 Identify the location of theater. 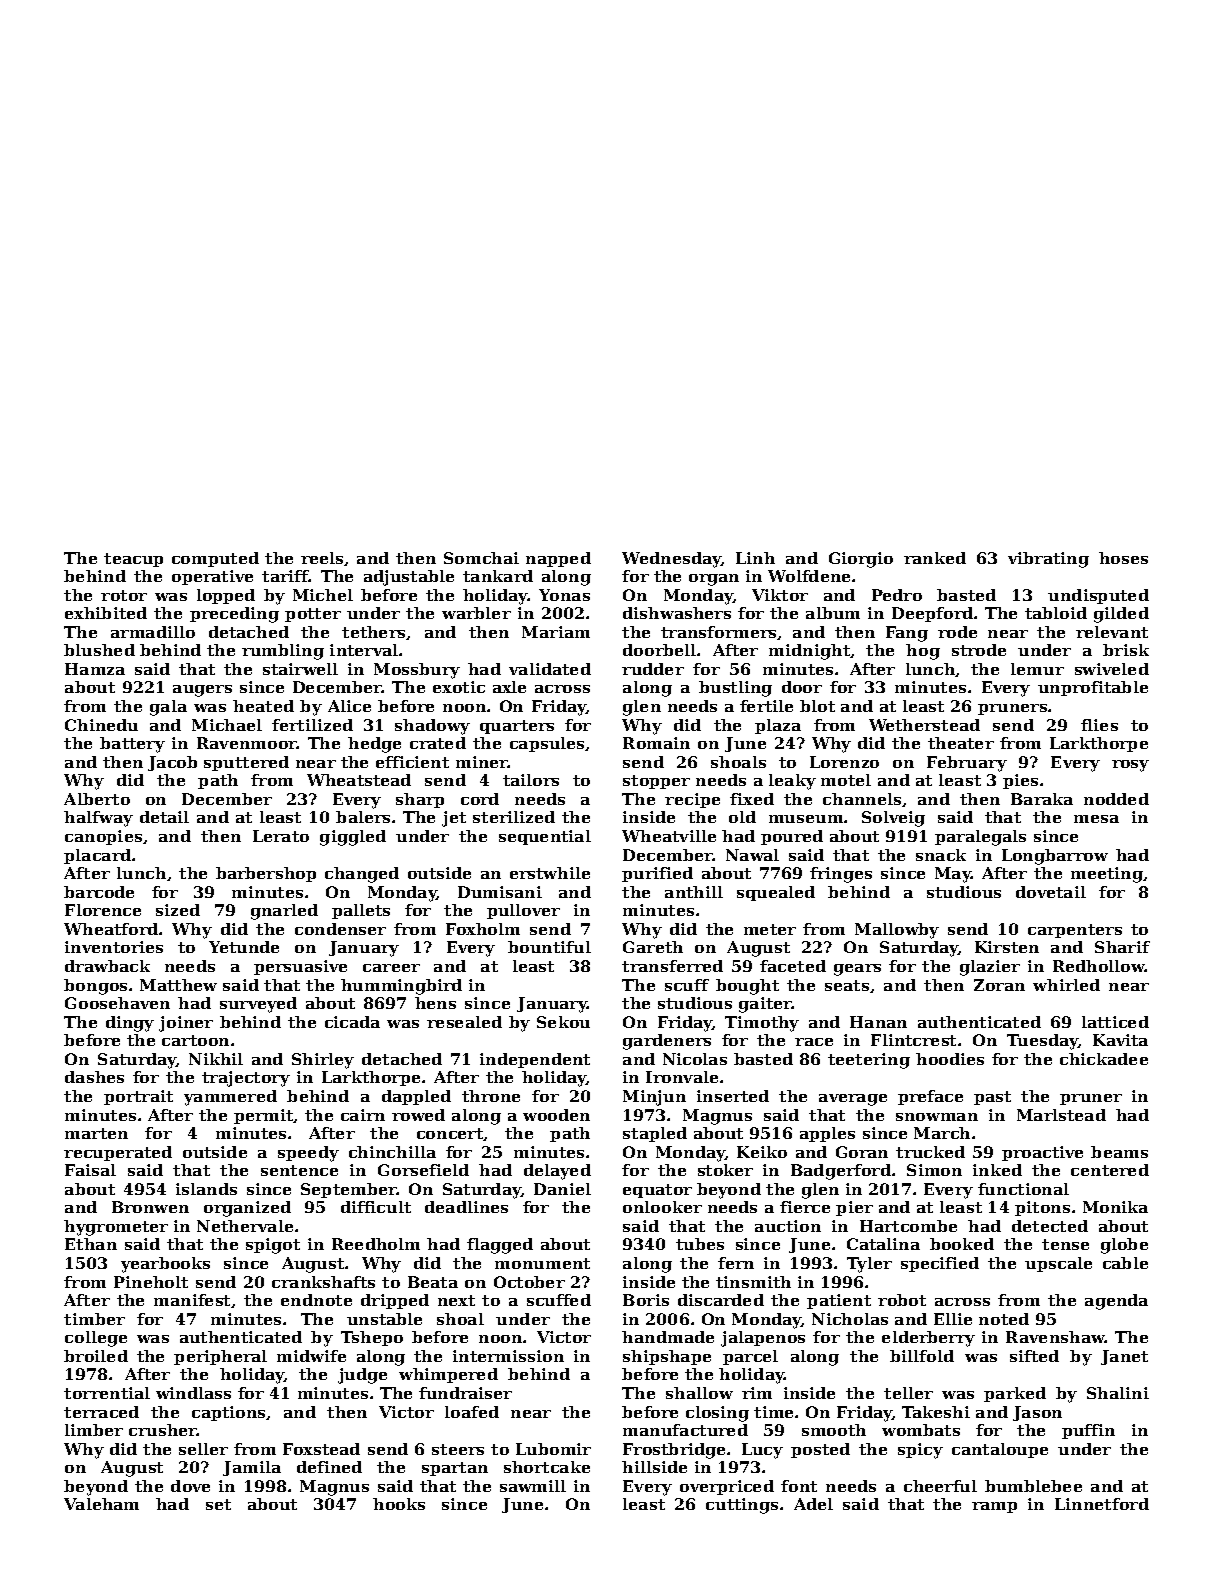
(961, 743).
